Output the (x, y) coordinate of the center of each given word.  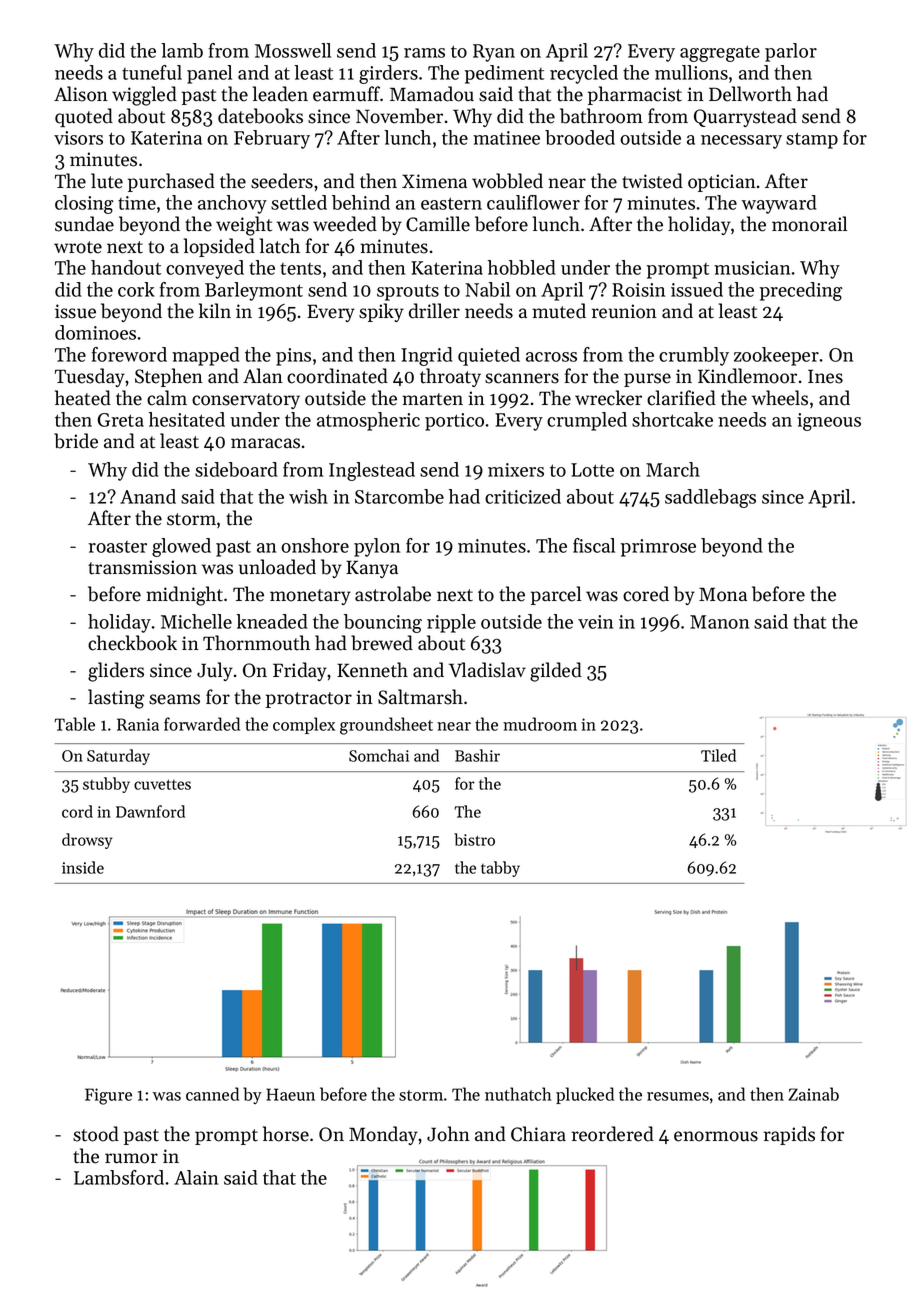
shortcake (672, 419)
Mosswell (293, 50)
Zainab (814, 1094)
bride (76, 441)
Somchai (379, 755)
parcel (556, 595)
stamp (812, 140)
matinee (506, 138)
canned (212, 1094)
